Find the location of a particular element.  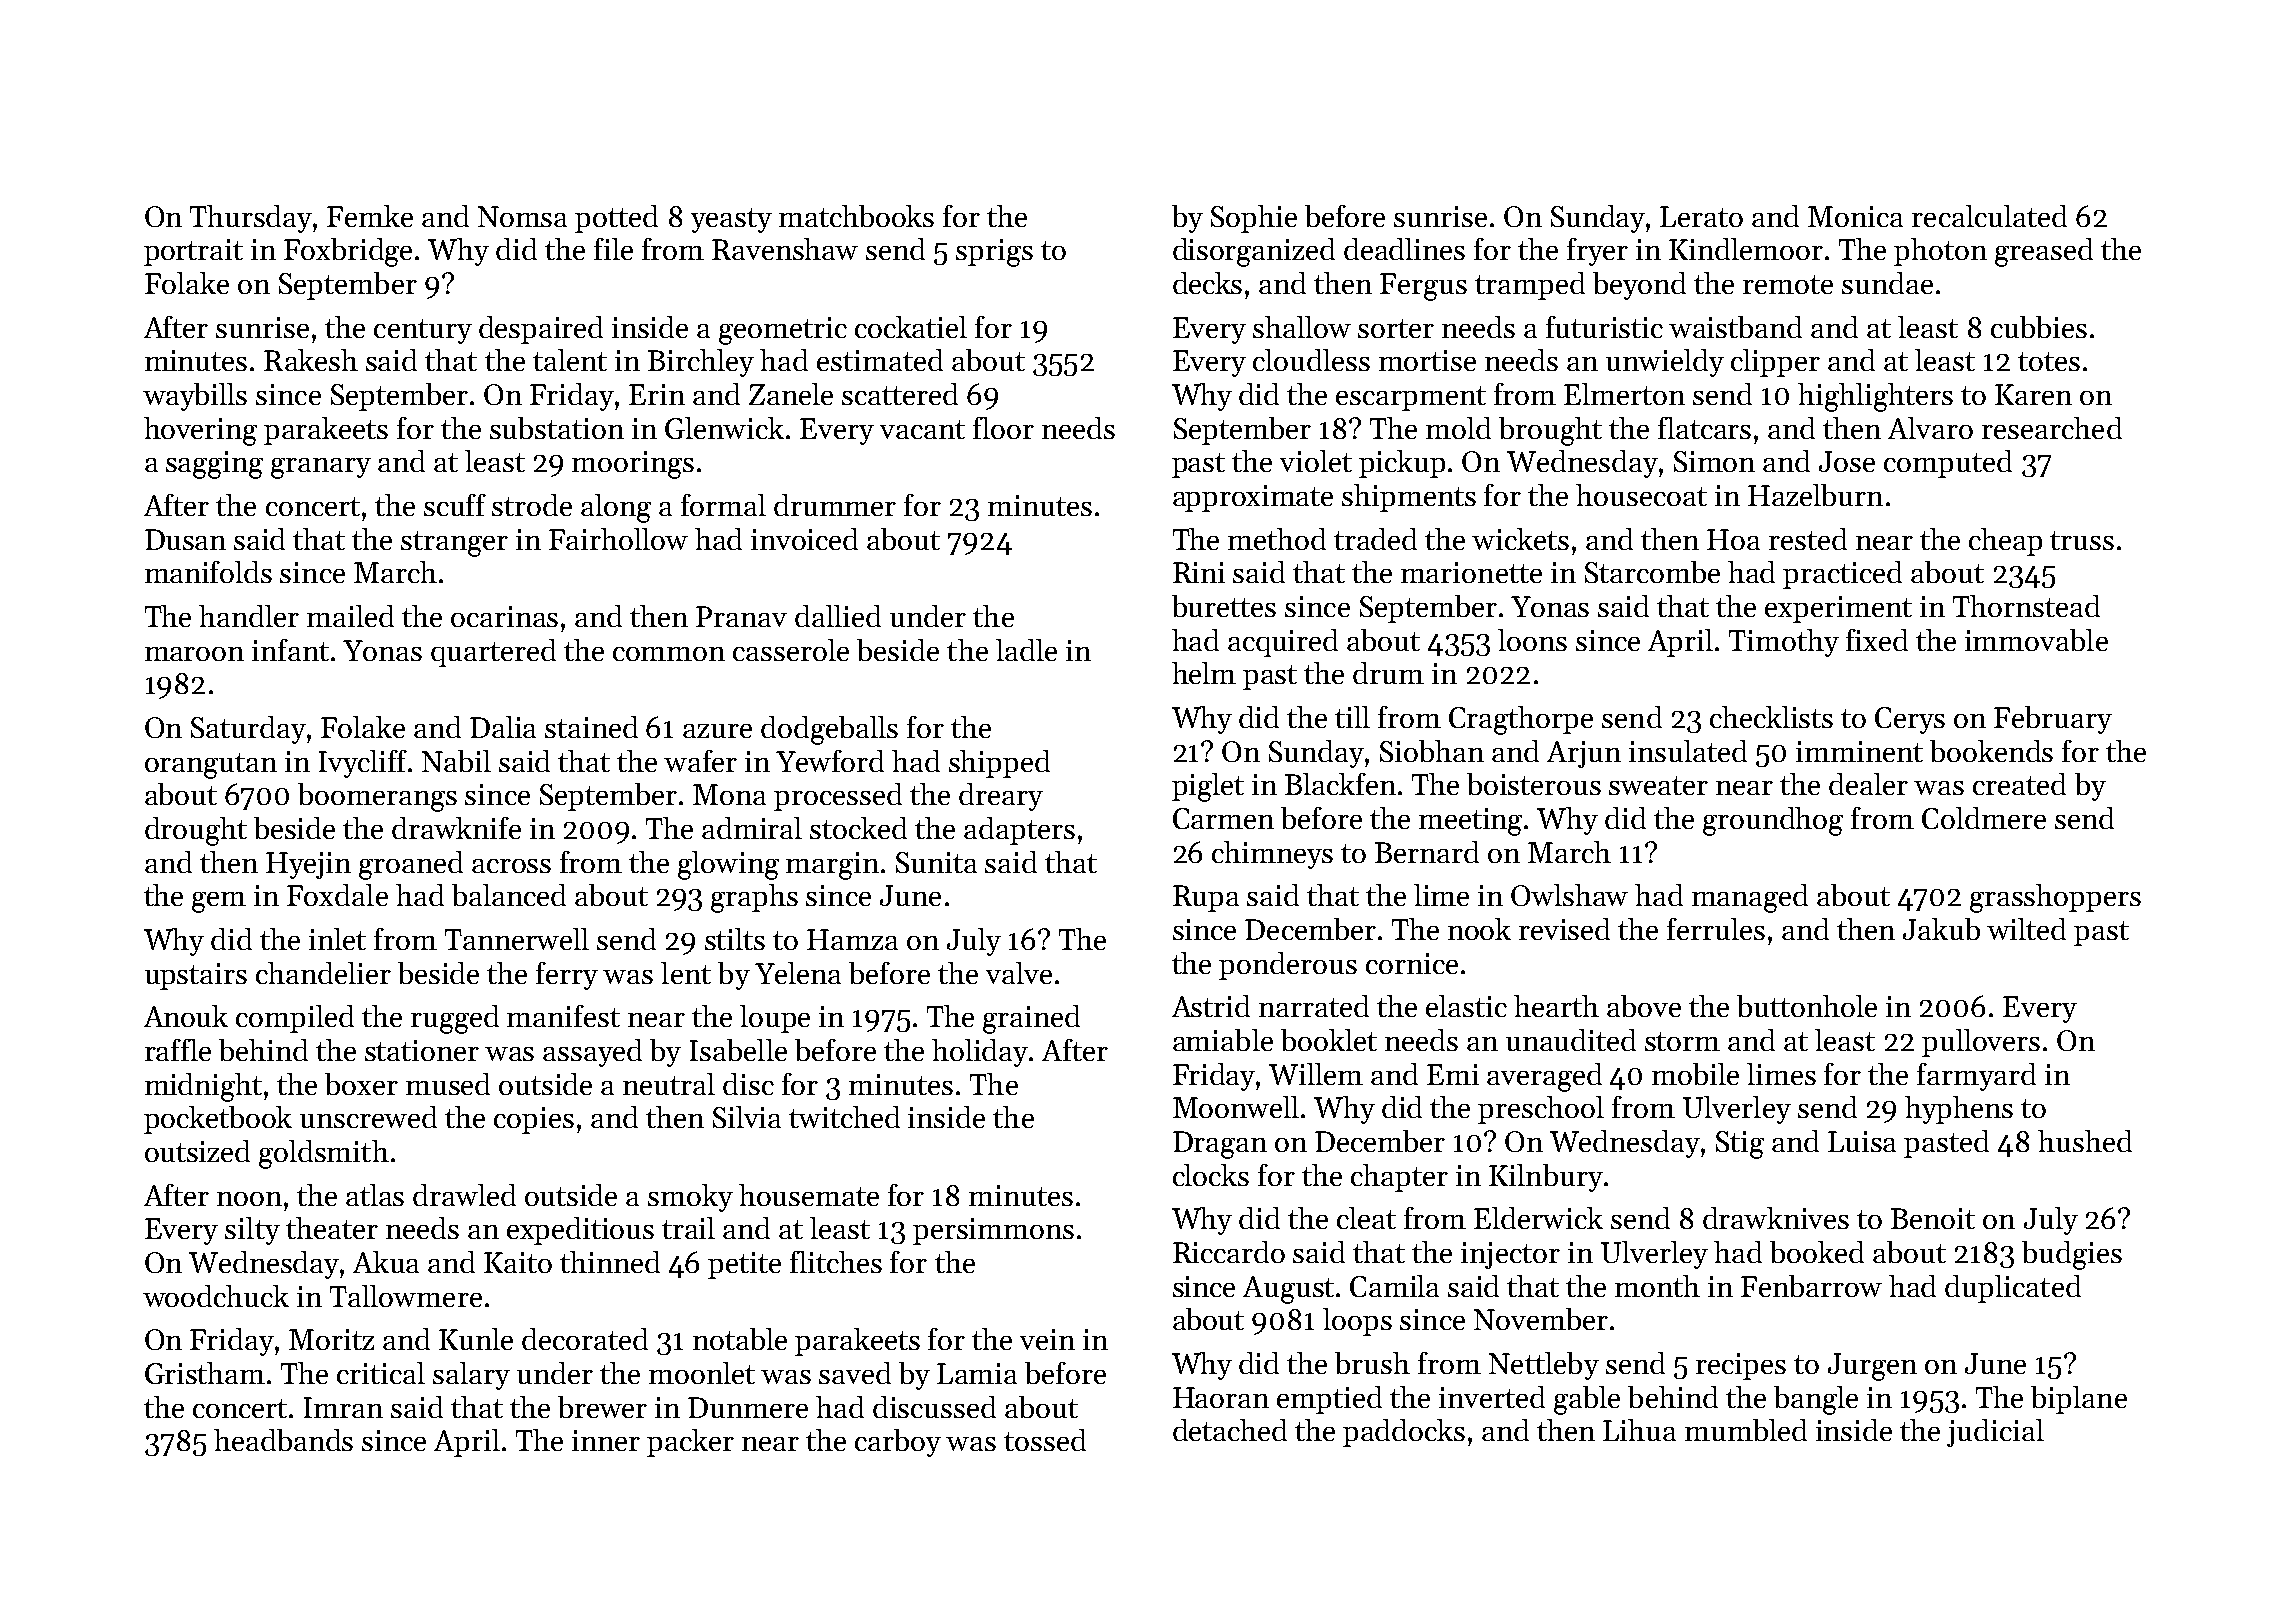

Thursday is located at coordinates (252, 219).
